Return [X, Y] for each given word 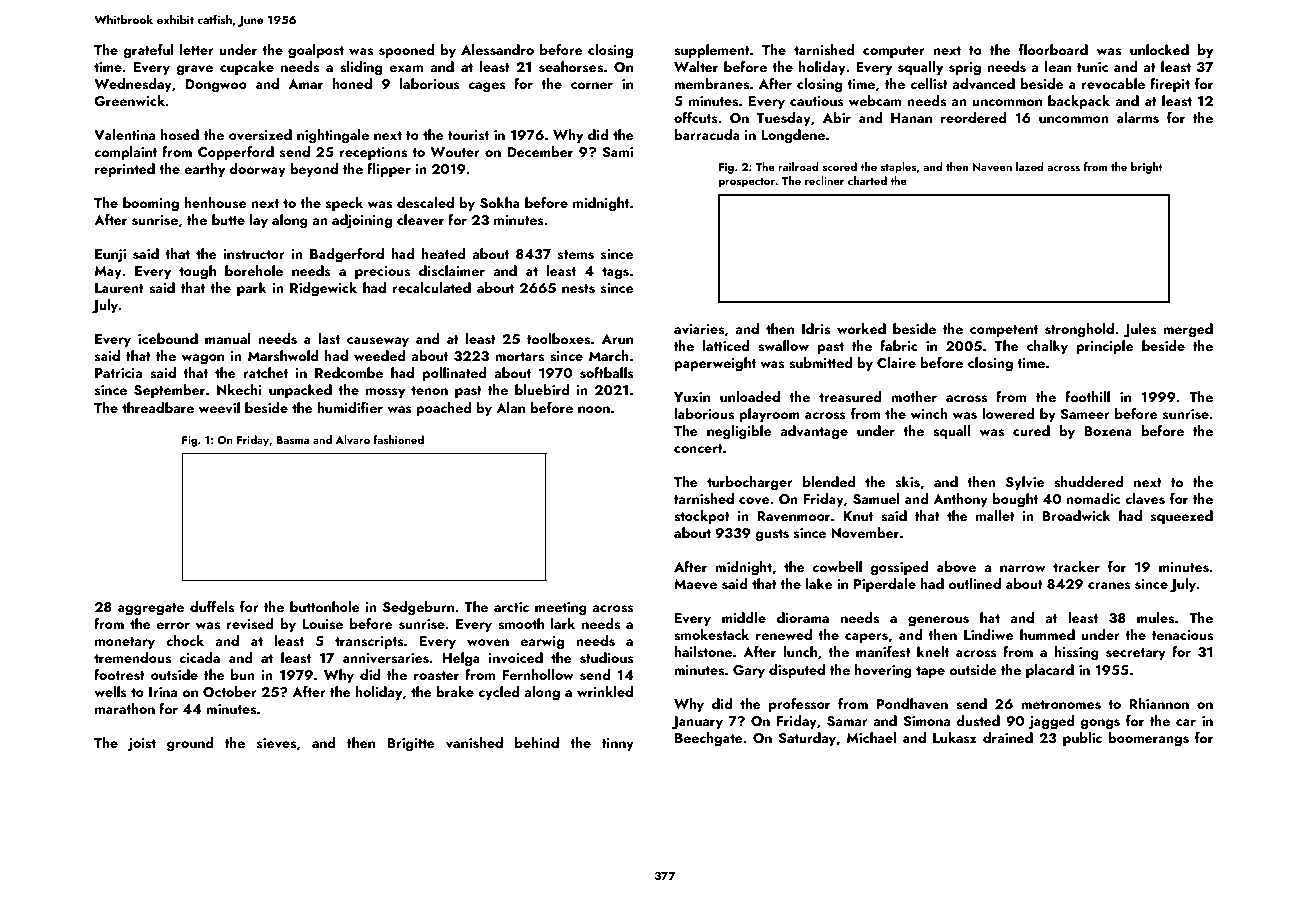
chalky [1047, 347]
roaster [436, 676]
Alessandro [497, 50]
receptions [373, 153]
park [252, 289]
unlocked [1159, 49]
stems [576, 255]
